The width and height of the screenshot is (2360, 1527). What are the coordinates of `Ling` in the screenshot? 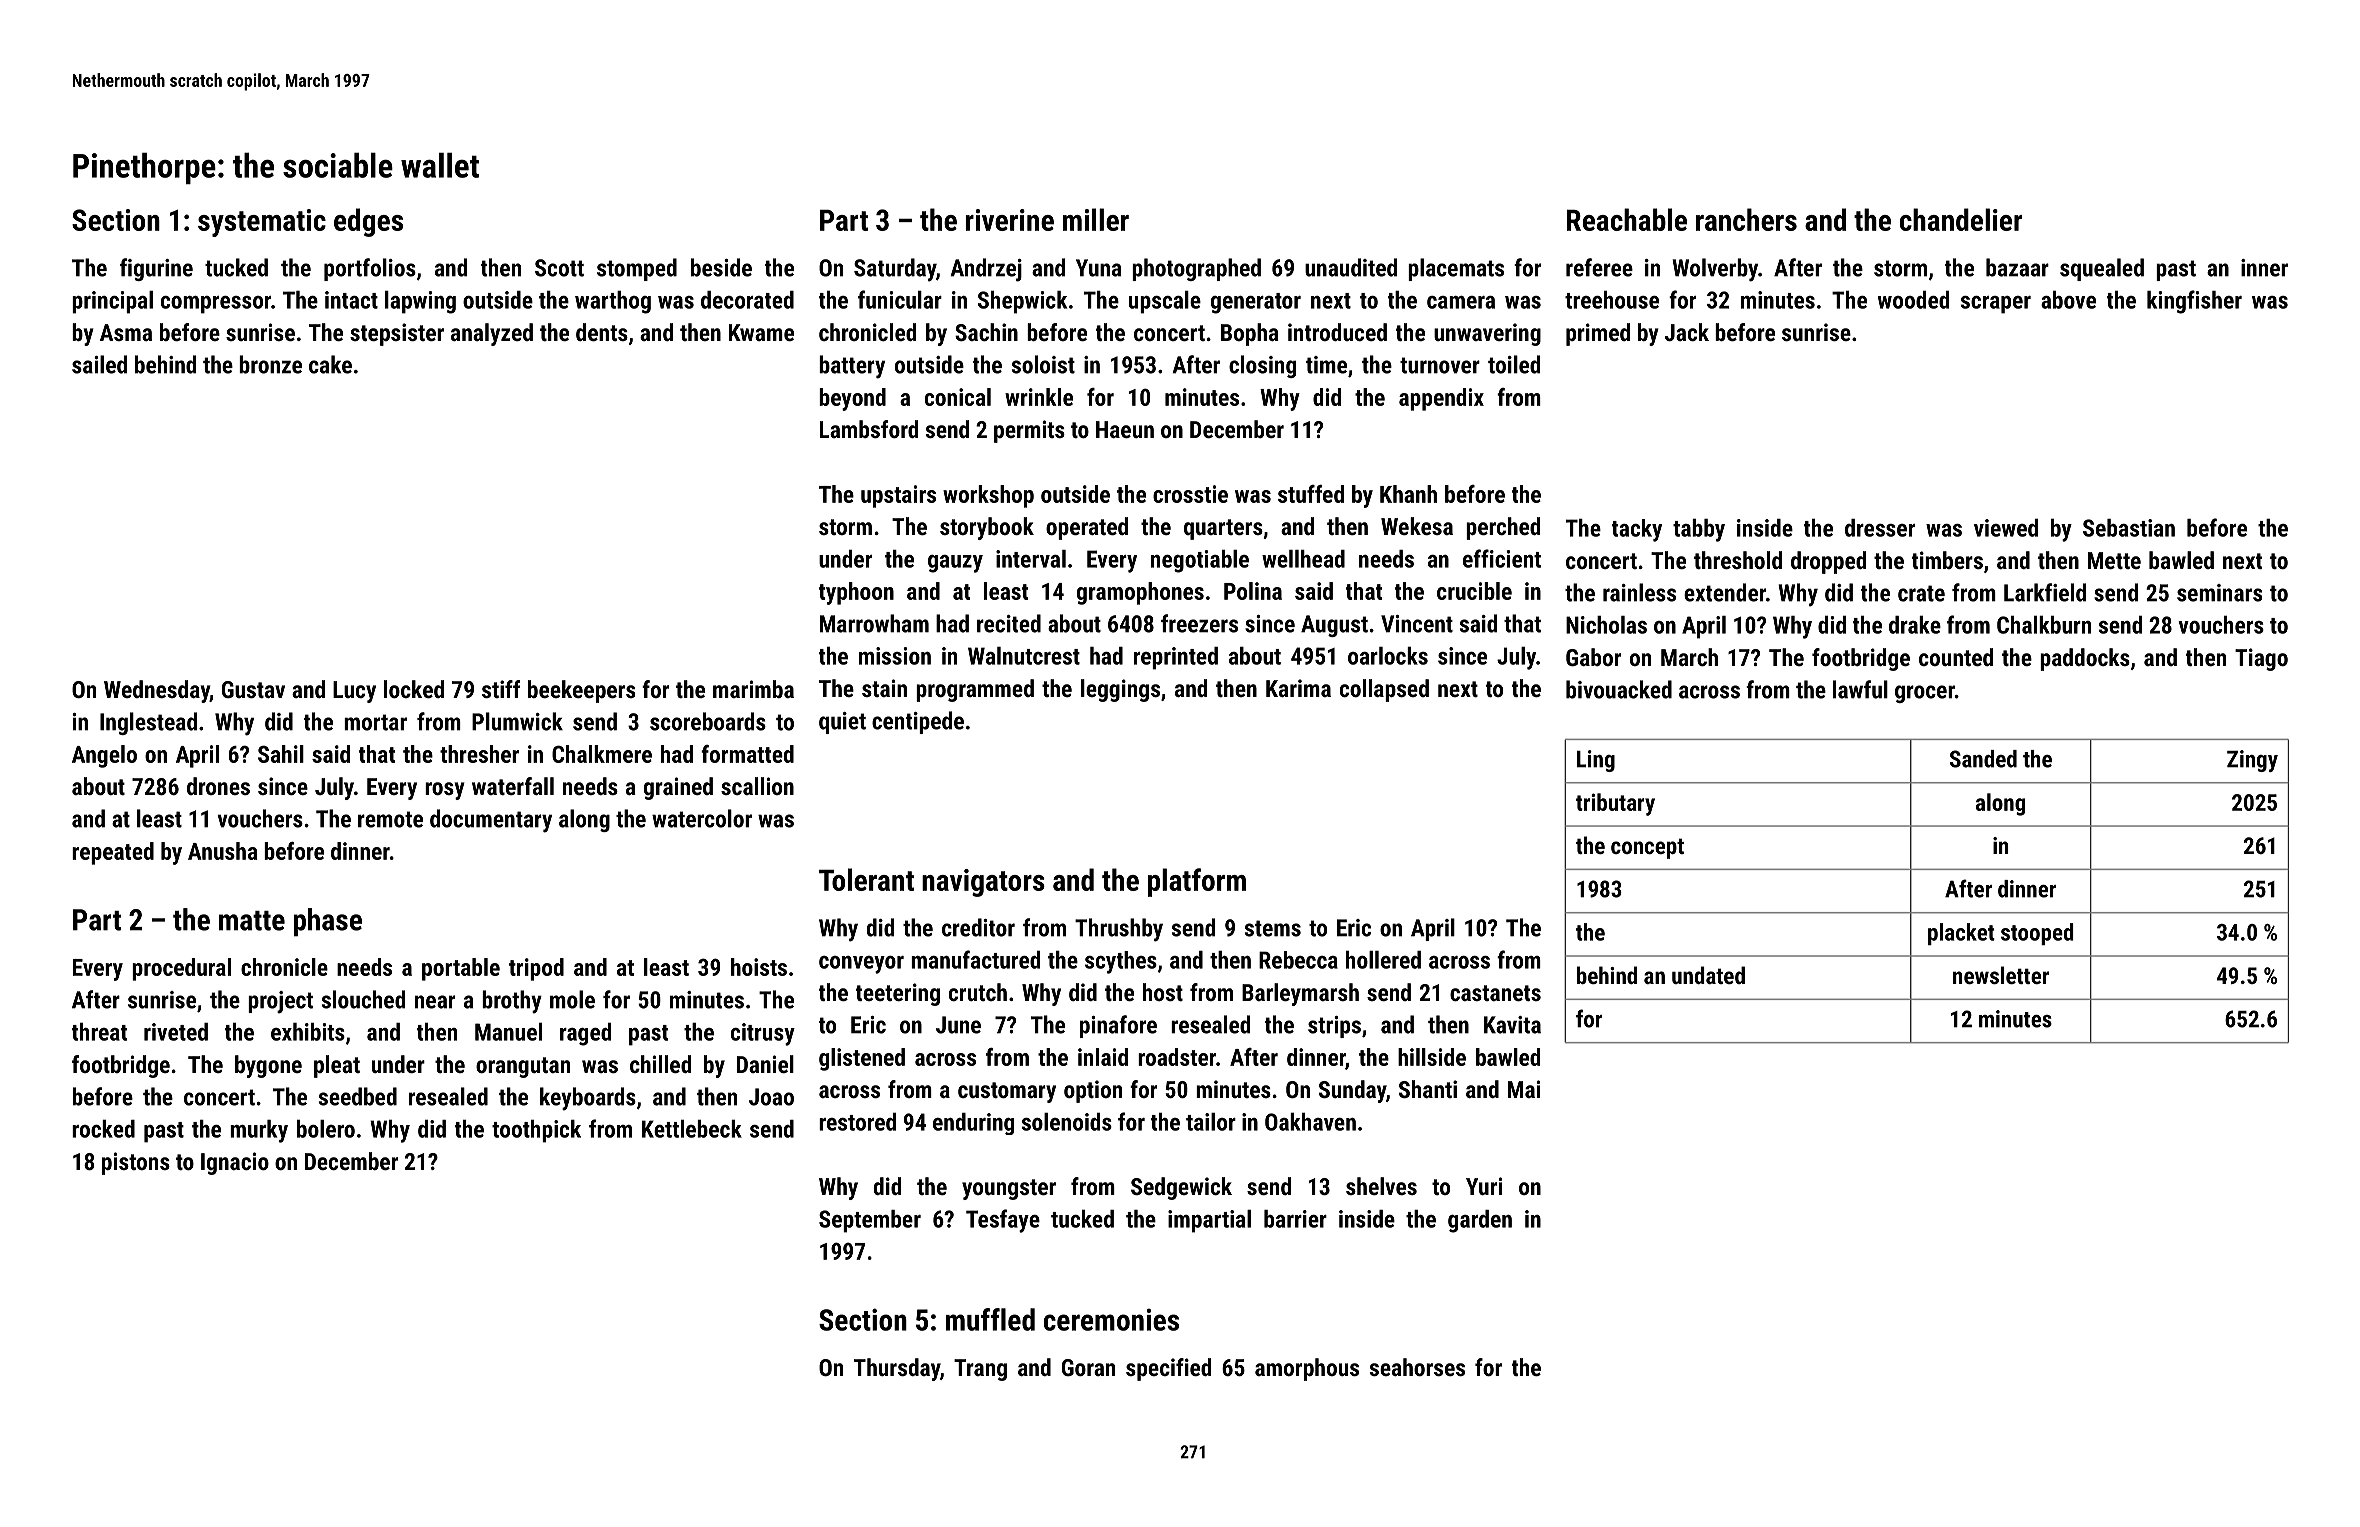 It's located at (1596, 761).
